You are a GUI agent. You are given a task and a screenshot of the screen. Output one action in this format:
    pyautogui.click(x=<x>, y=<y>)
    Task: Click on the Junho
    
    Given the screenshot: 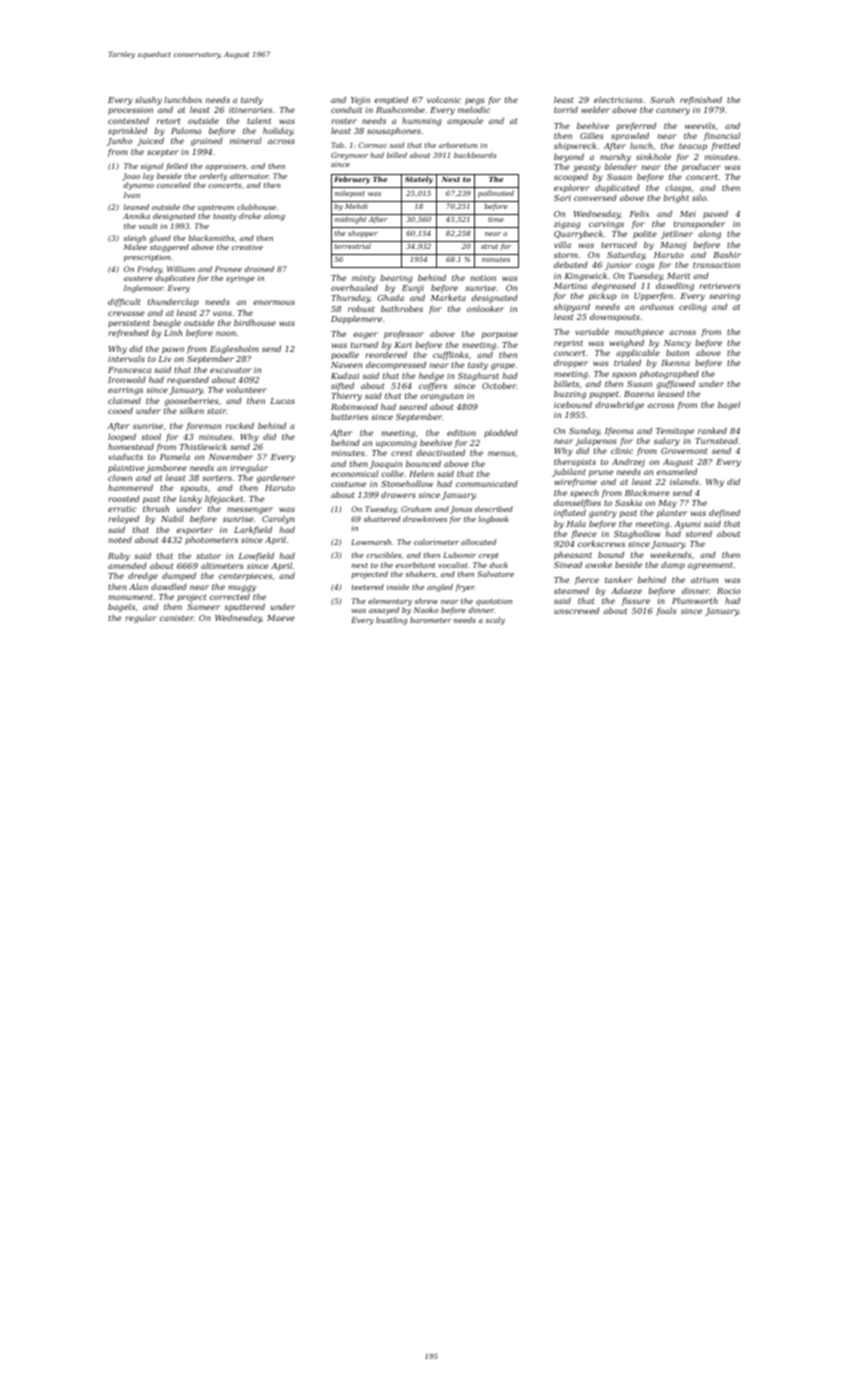 What is the action you would take?
    pyautogui.click(x=119, y=141)
